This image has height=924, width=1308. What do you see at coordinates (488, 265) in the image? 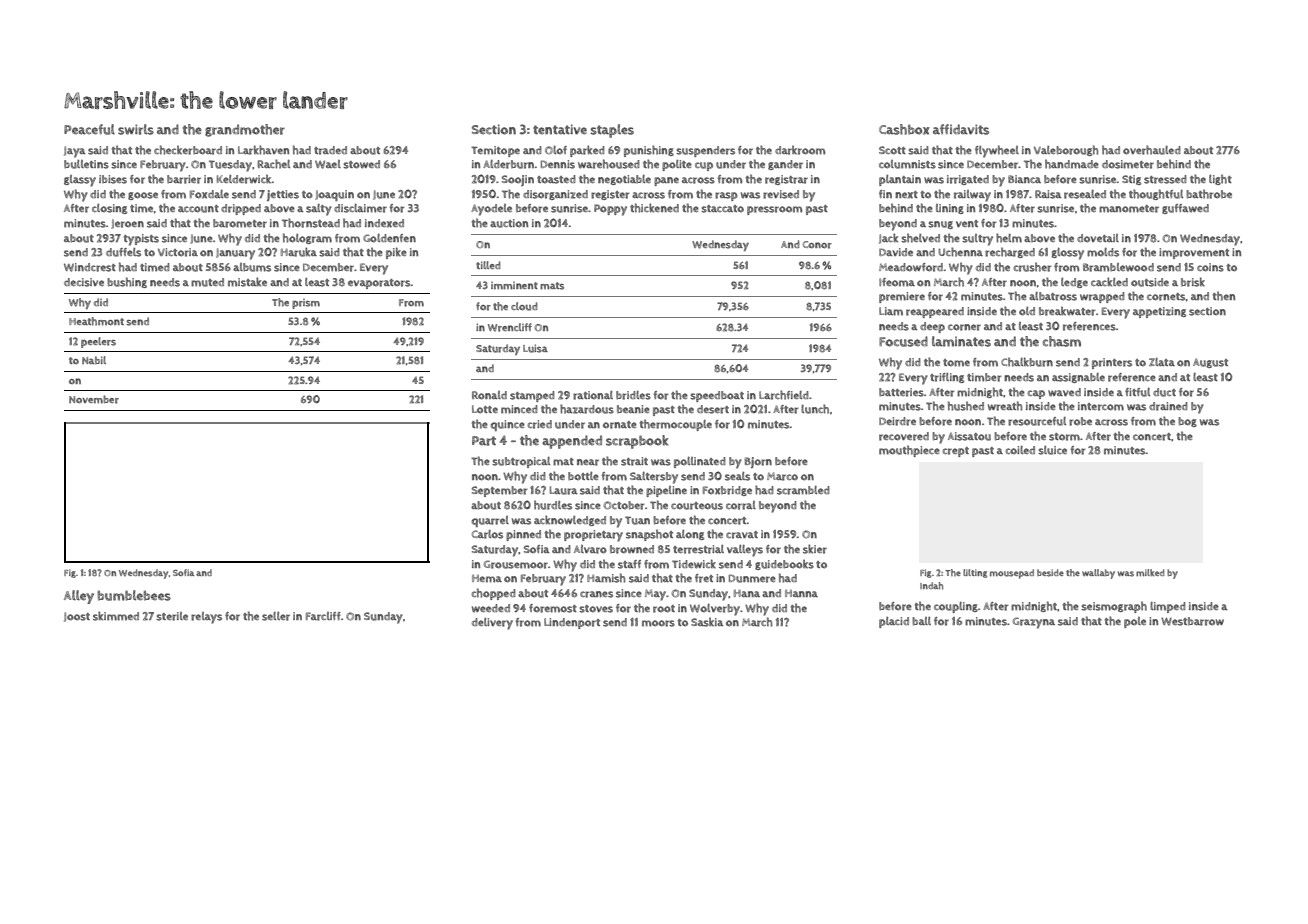
I see `tilled` at bounding box center [488, 265].
